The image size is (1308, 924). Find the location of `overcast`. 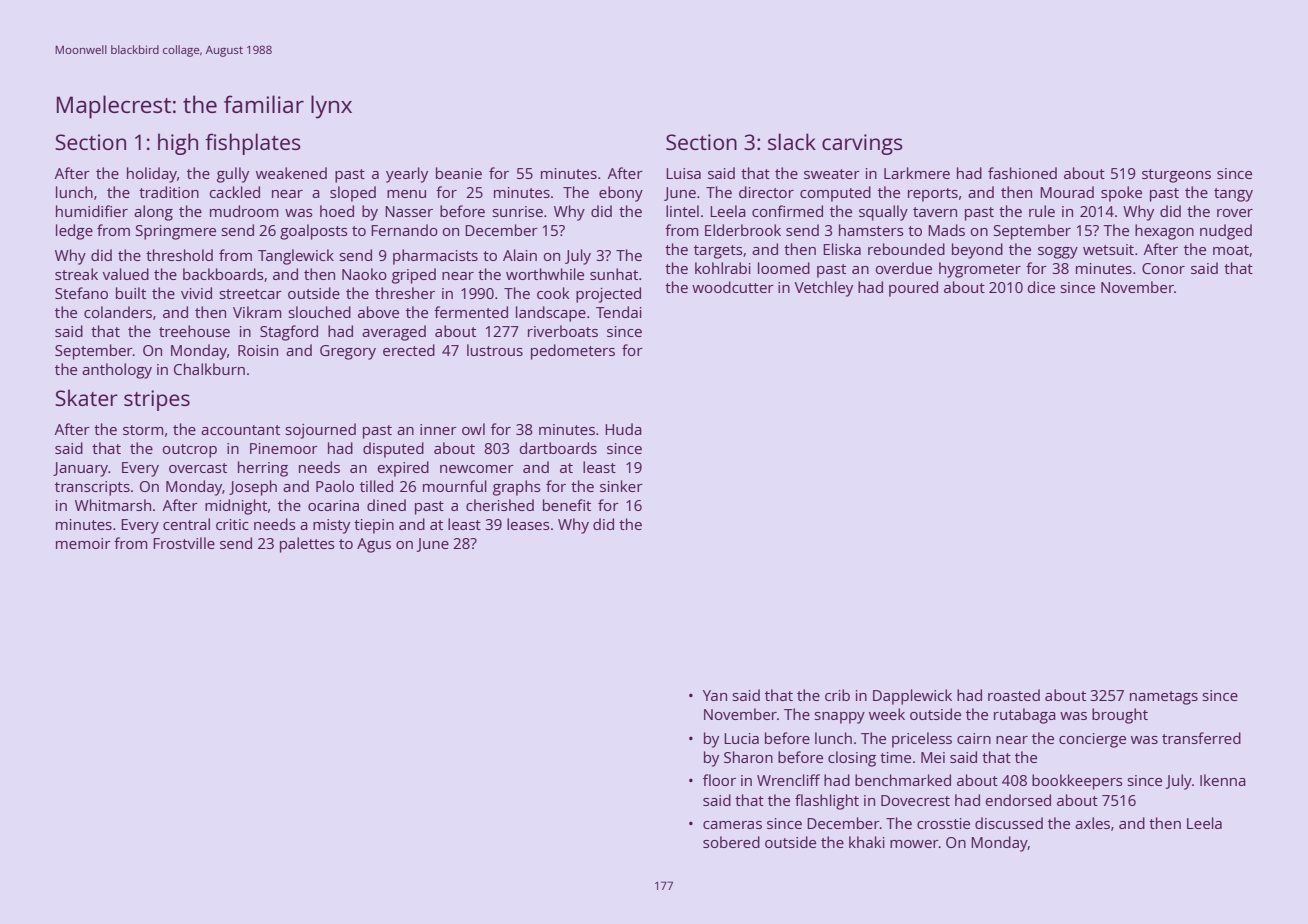

overcast is located at coordinates (198, 468).
